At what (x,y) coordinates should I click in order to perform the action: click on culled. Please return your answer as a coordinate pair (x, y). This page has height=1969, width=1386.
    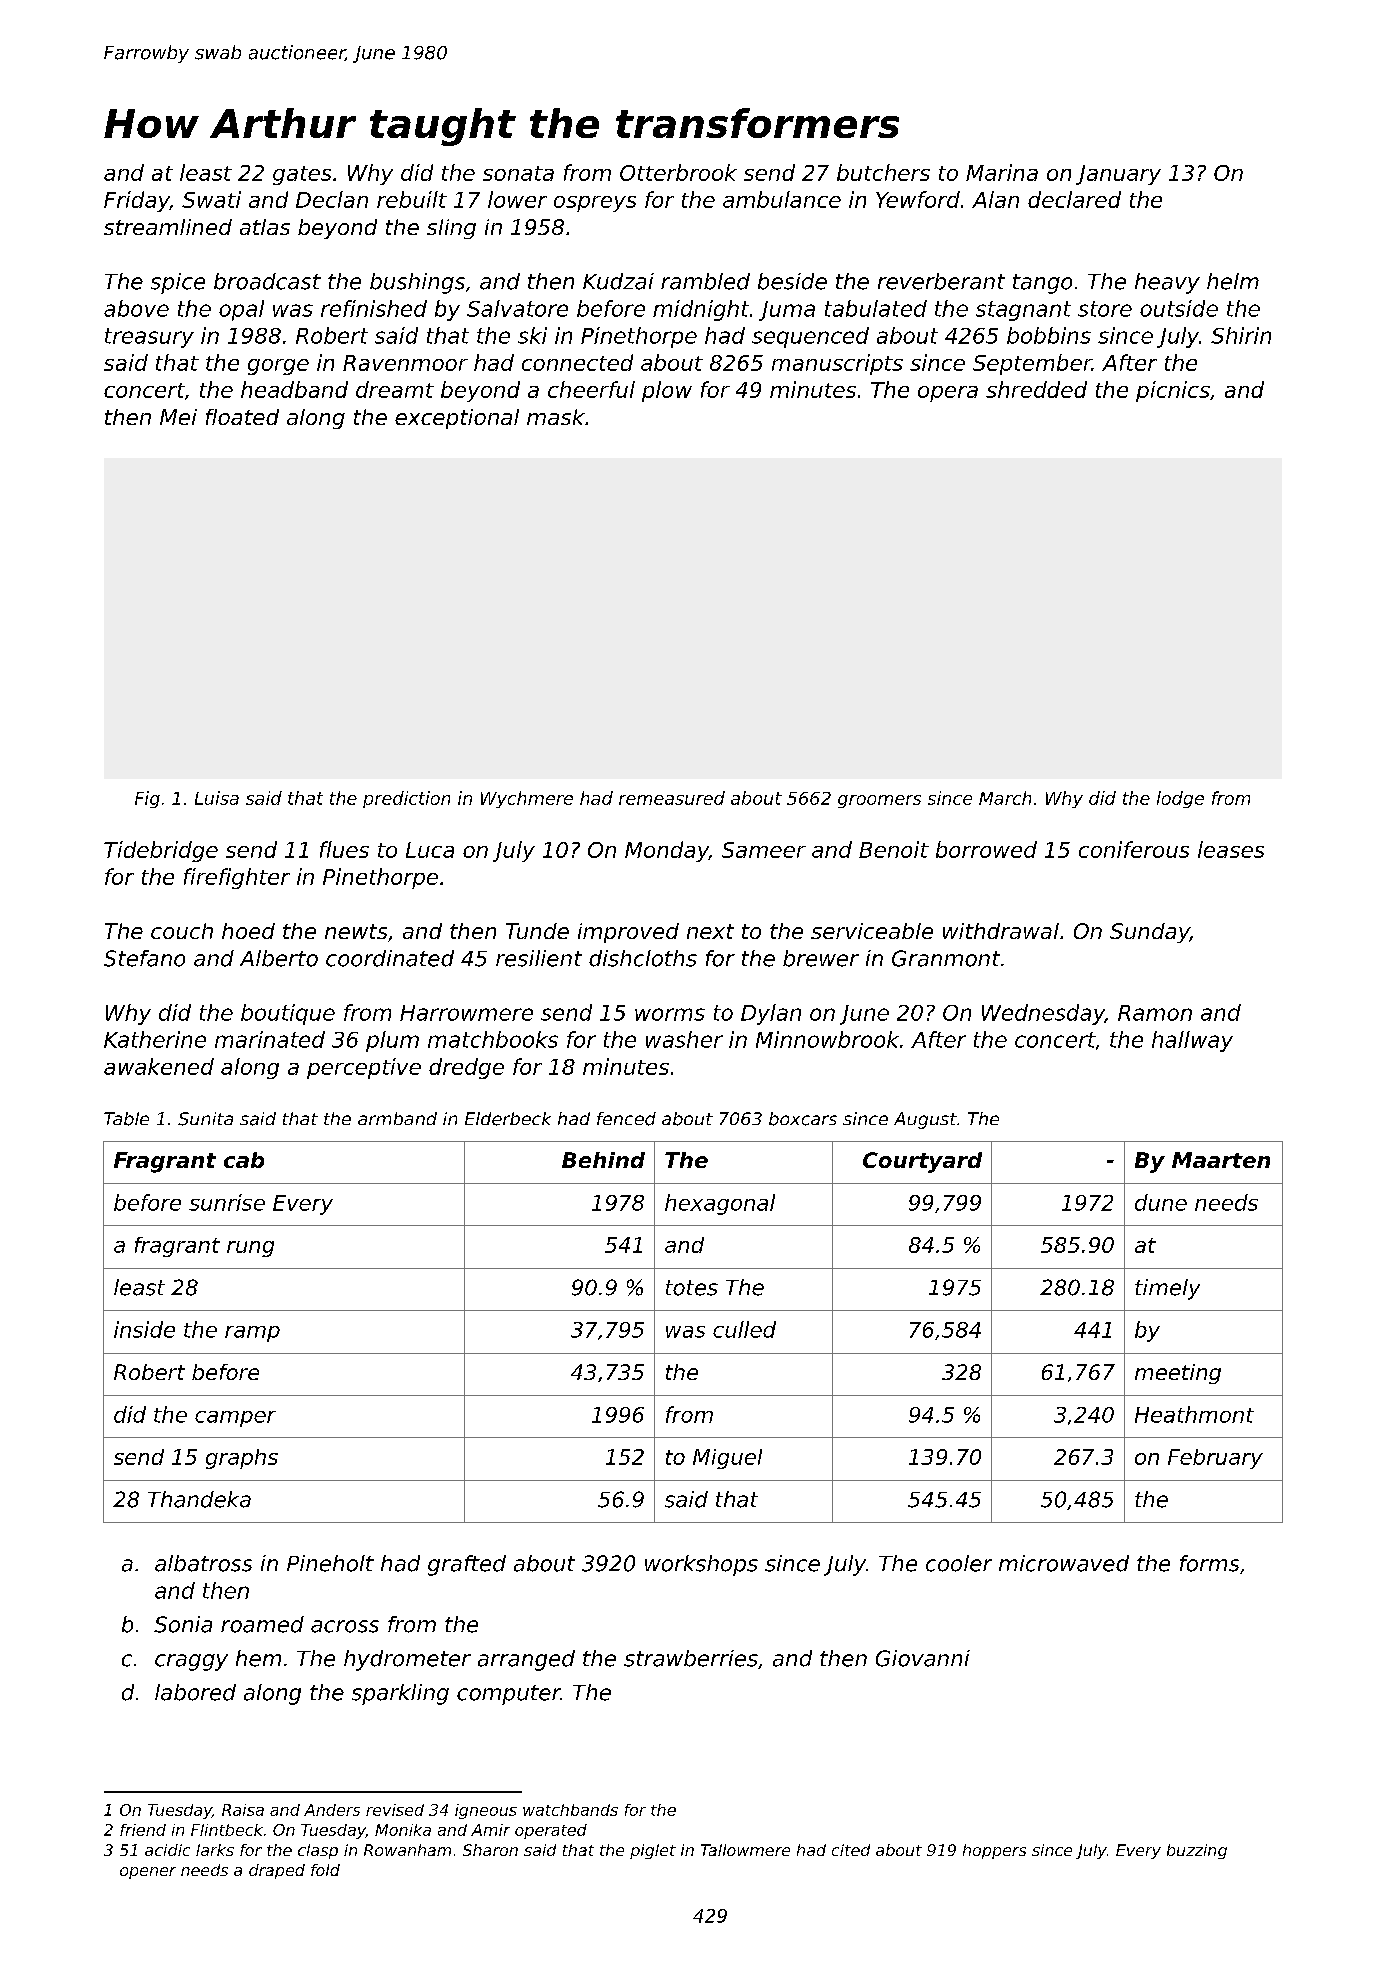
    Looking at the image, I should click on (744, 1329).
